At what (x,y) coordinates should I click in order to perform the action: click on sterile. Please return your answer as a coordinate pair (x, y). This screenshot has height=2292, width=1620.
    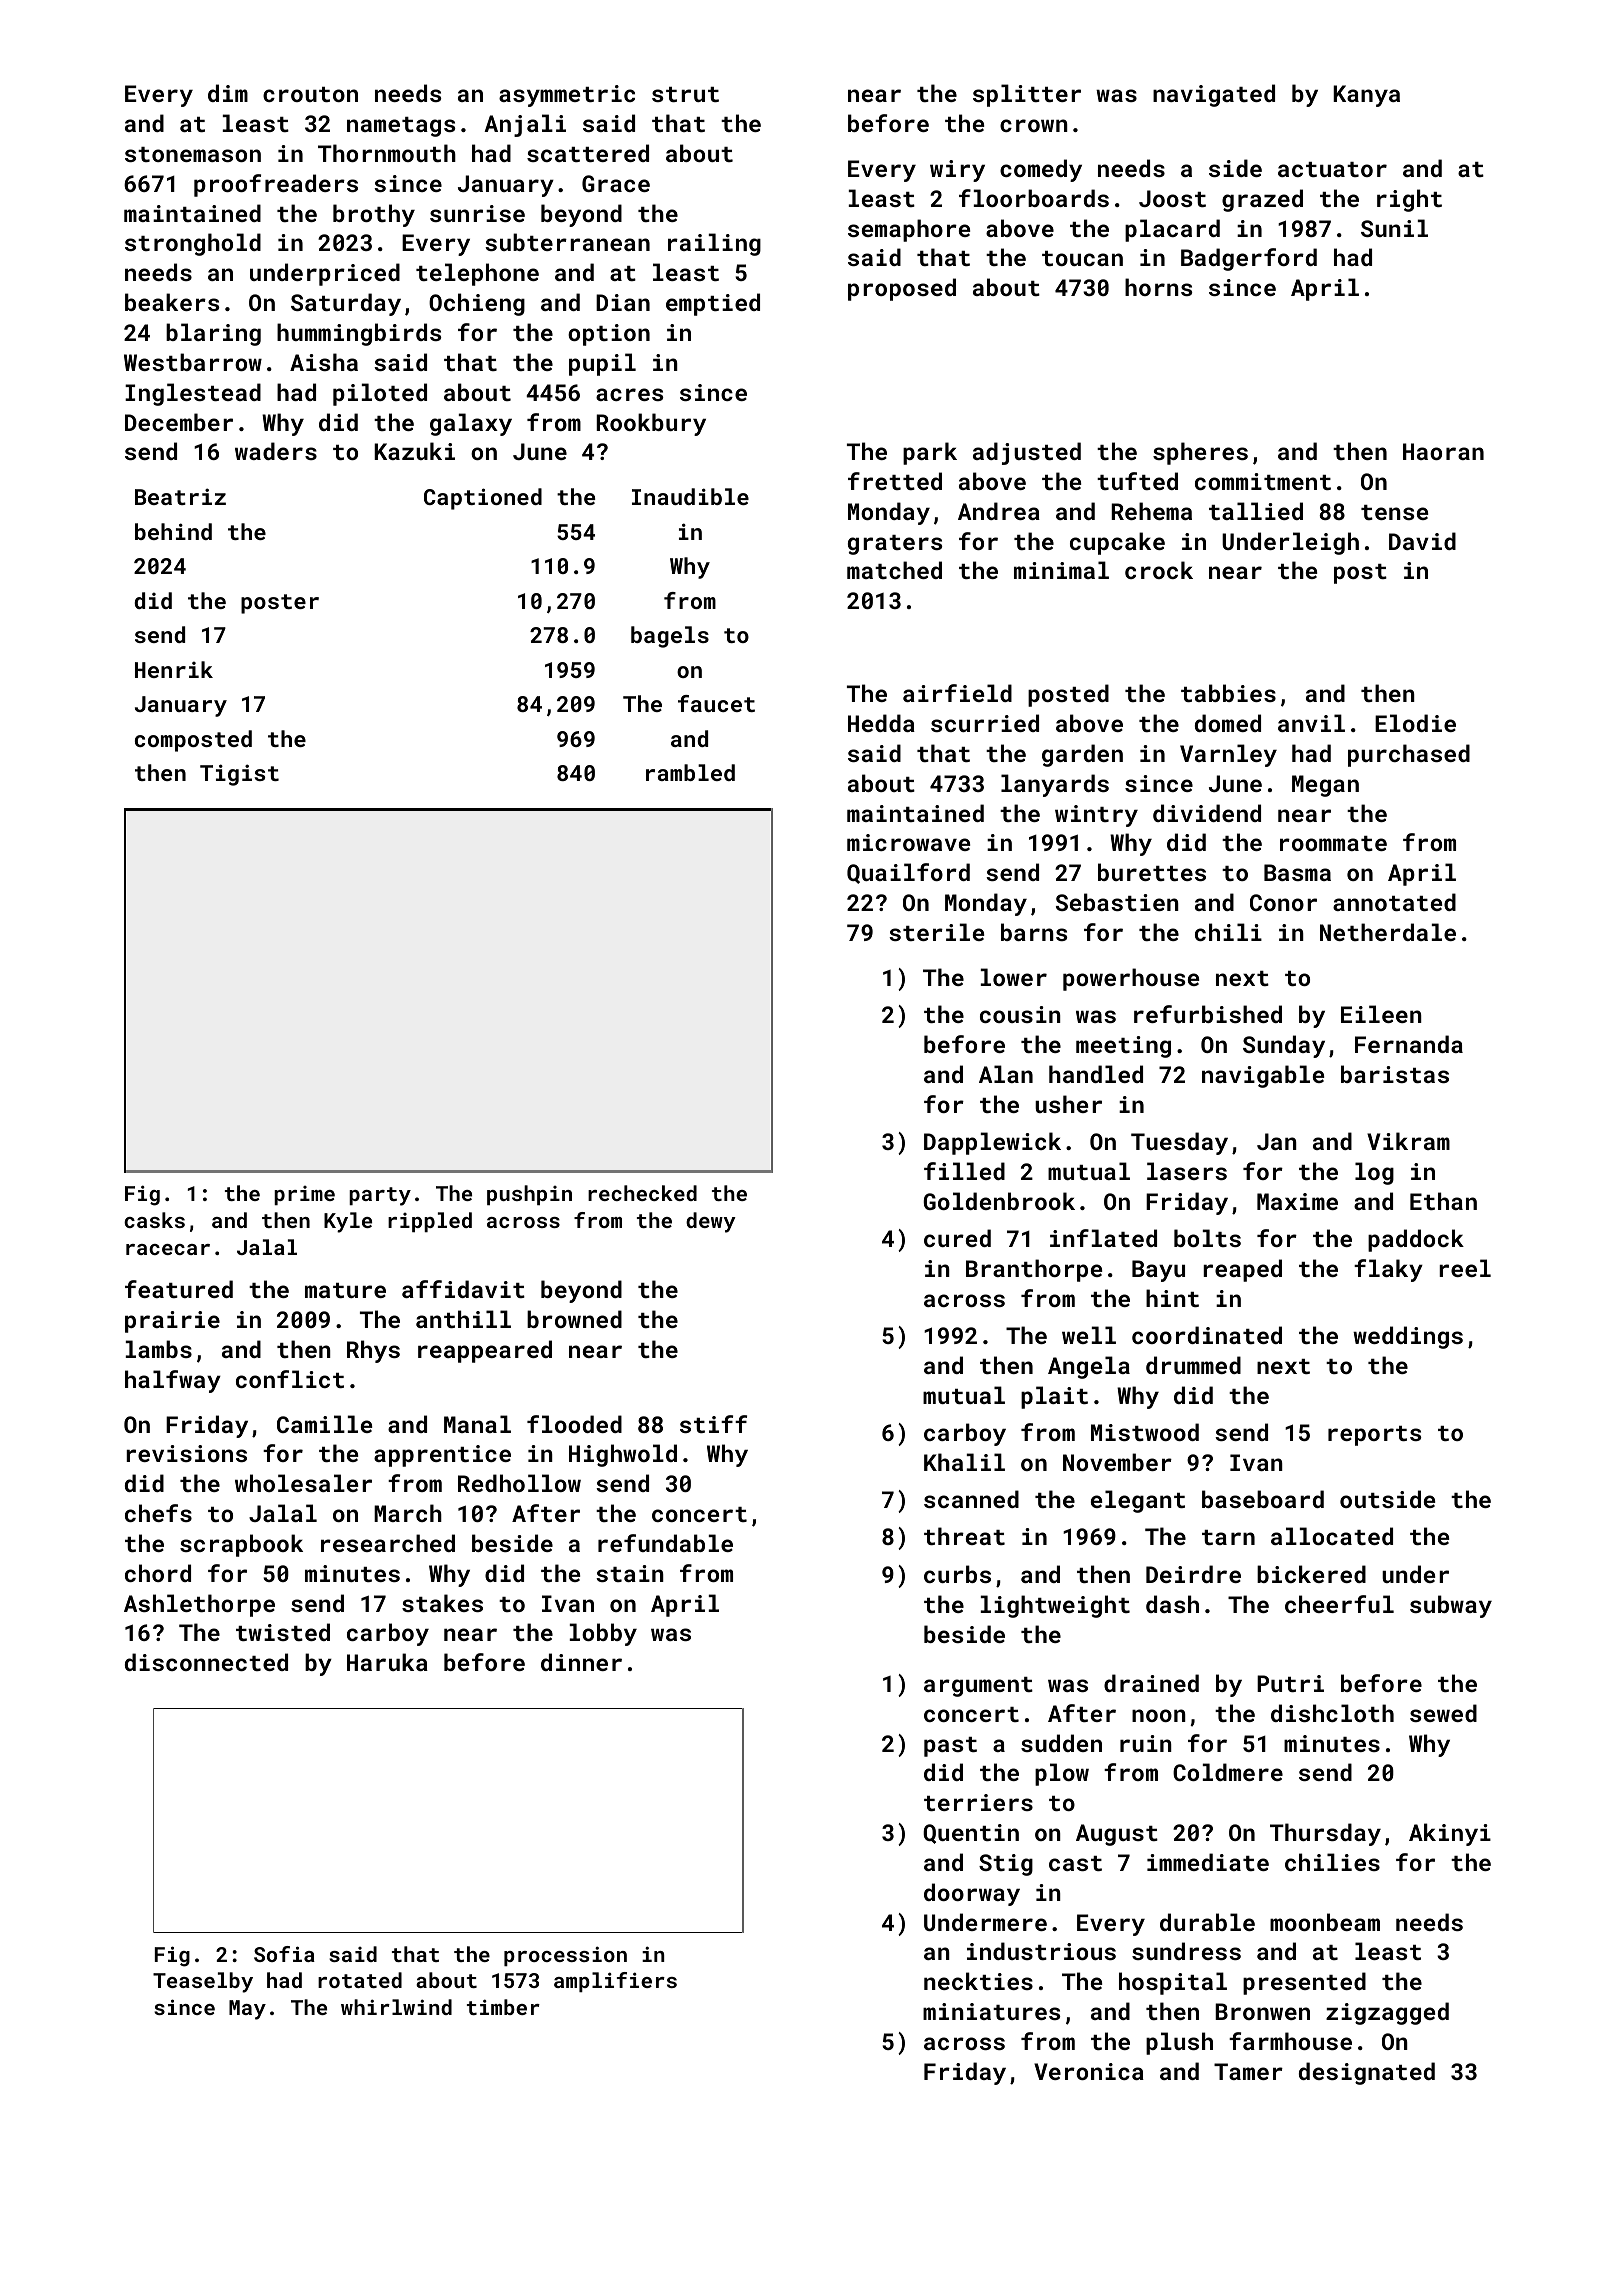
    Looking at the image, I should click on (936, 932).
